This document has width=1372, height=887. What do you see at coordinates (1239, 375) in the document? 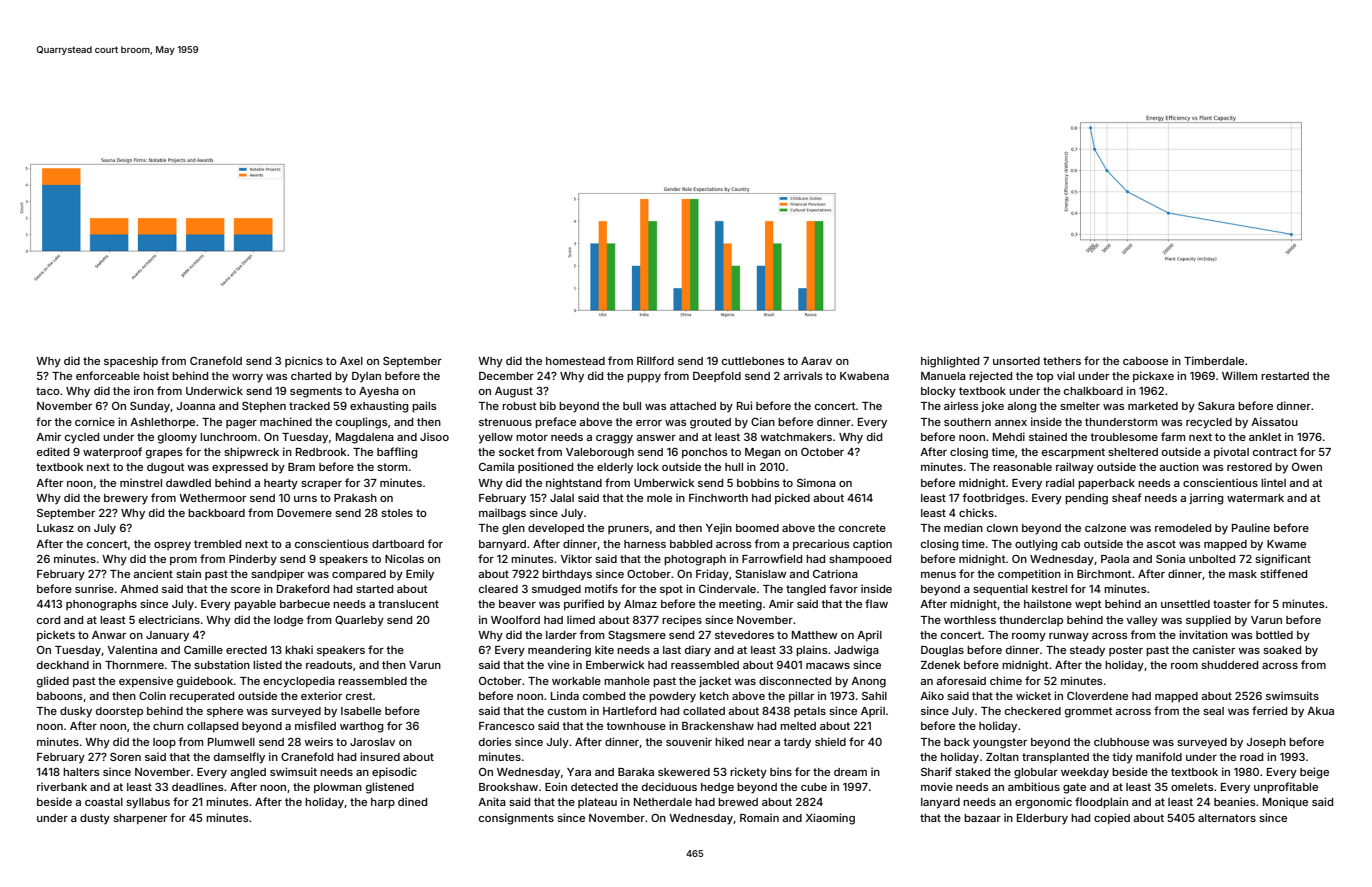
I see `Willem` at bounding box center [1239, 375].
